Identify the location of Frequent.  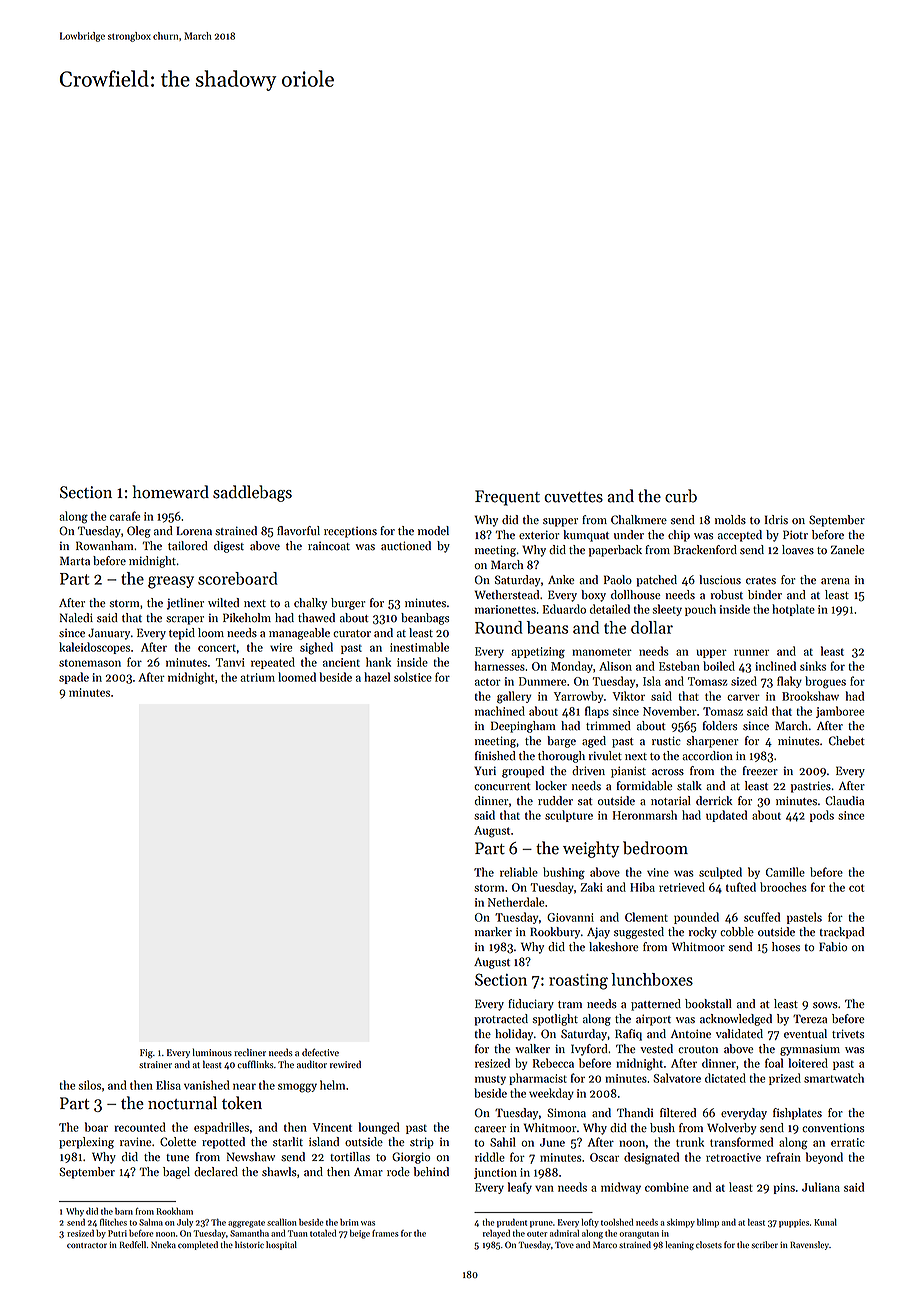
(507, 498).
